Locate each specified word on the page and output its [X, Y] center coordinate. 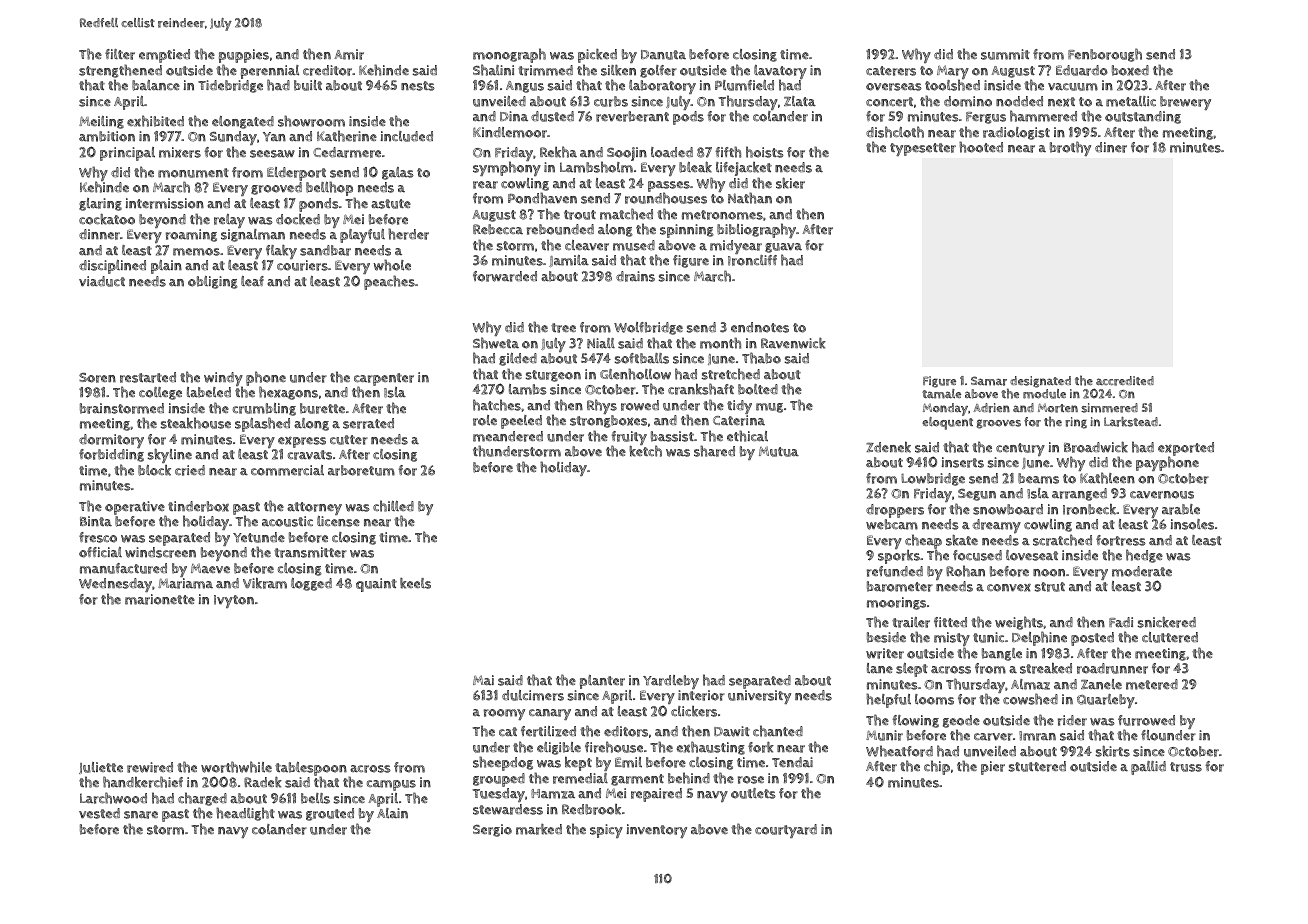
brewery [1185, 103]
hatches [497, 405]
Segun [977, 495]
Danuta [663, 55]
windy [223, 379]
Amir [349, 54]
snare [141, 815]
